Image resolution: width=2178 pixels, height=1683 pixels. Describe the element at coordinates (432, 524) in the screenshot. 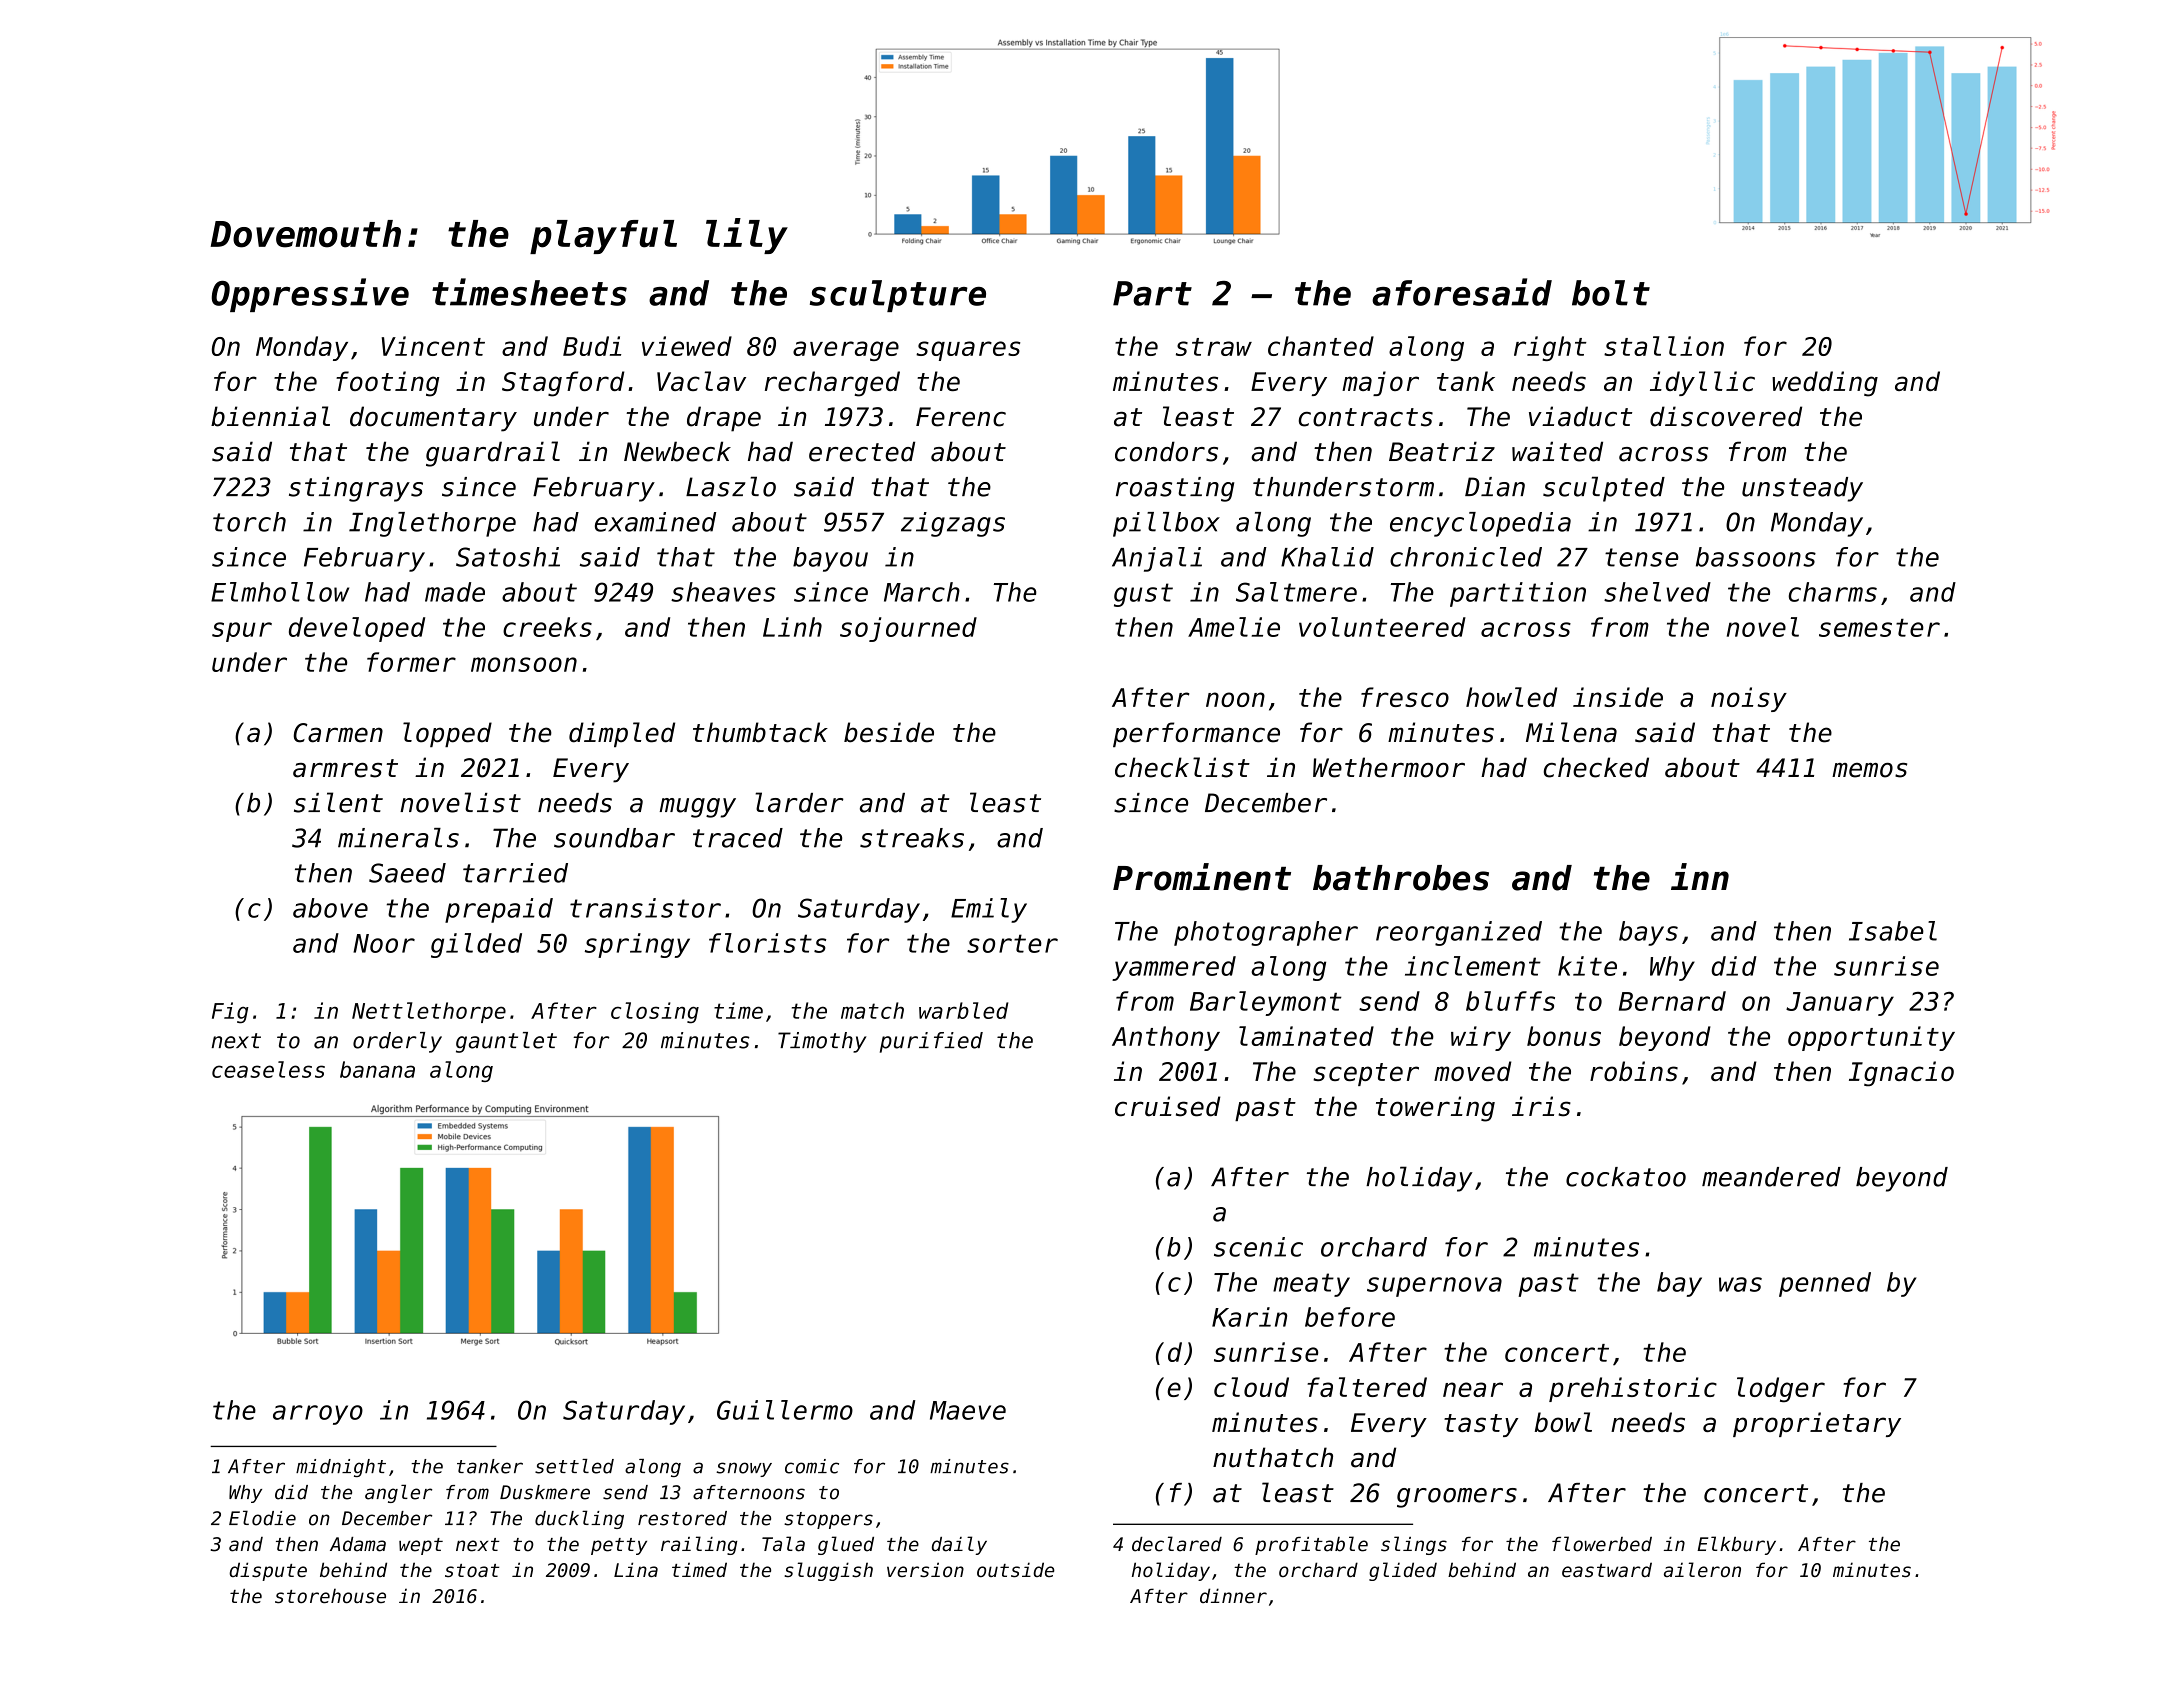

I see `Inglethorpe` at that location.
